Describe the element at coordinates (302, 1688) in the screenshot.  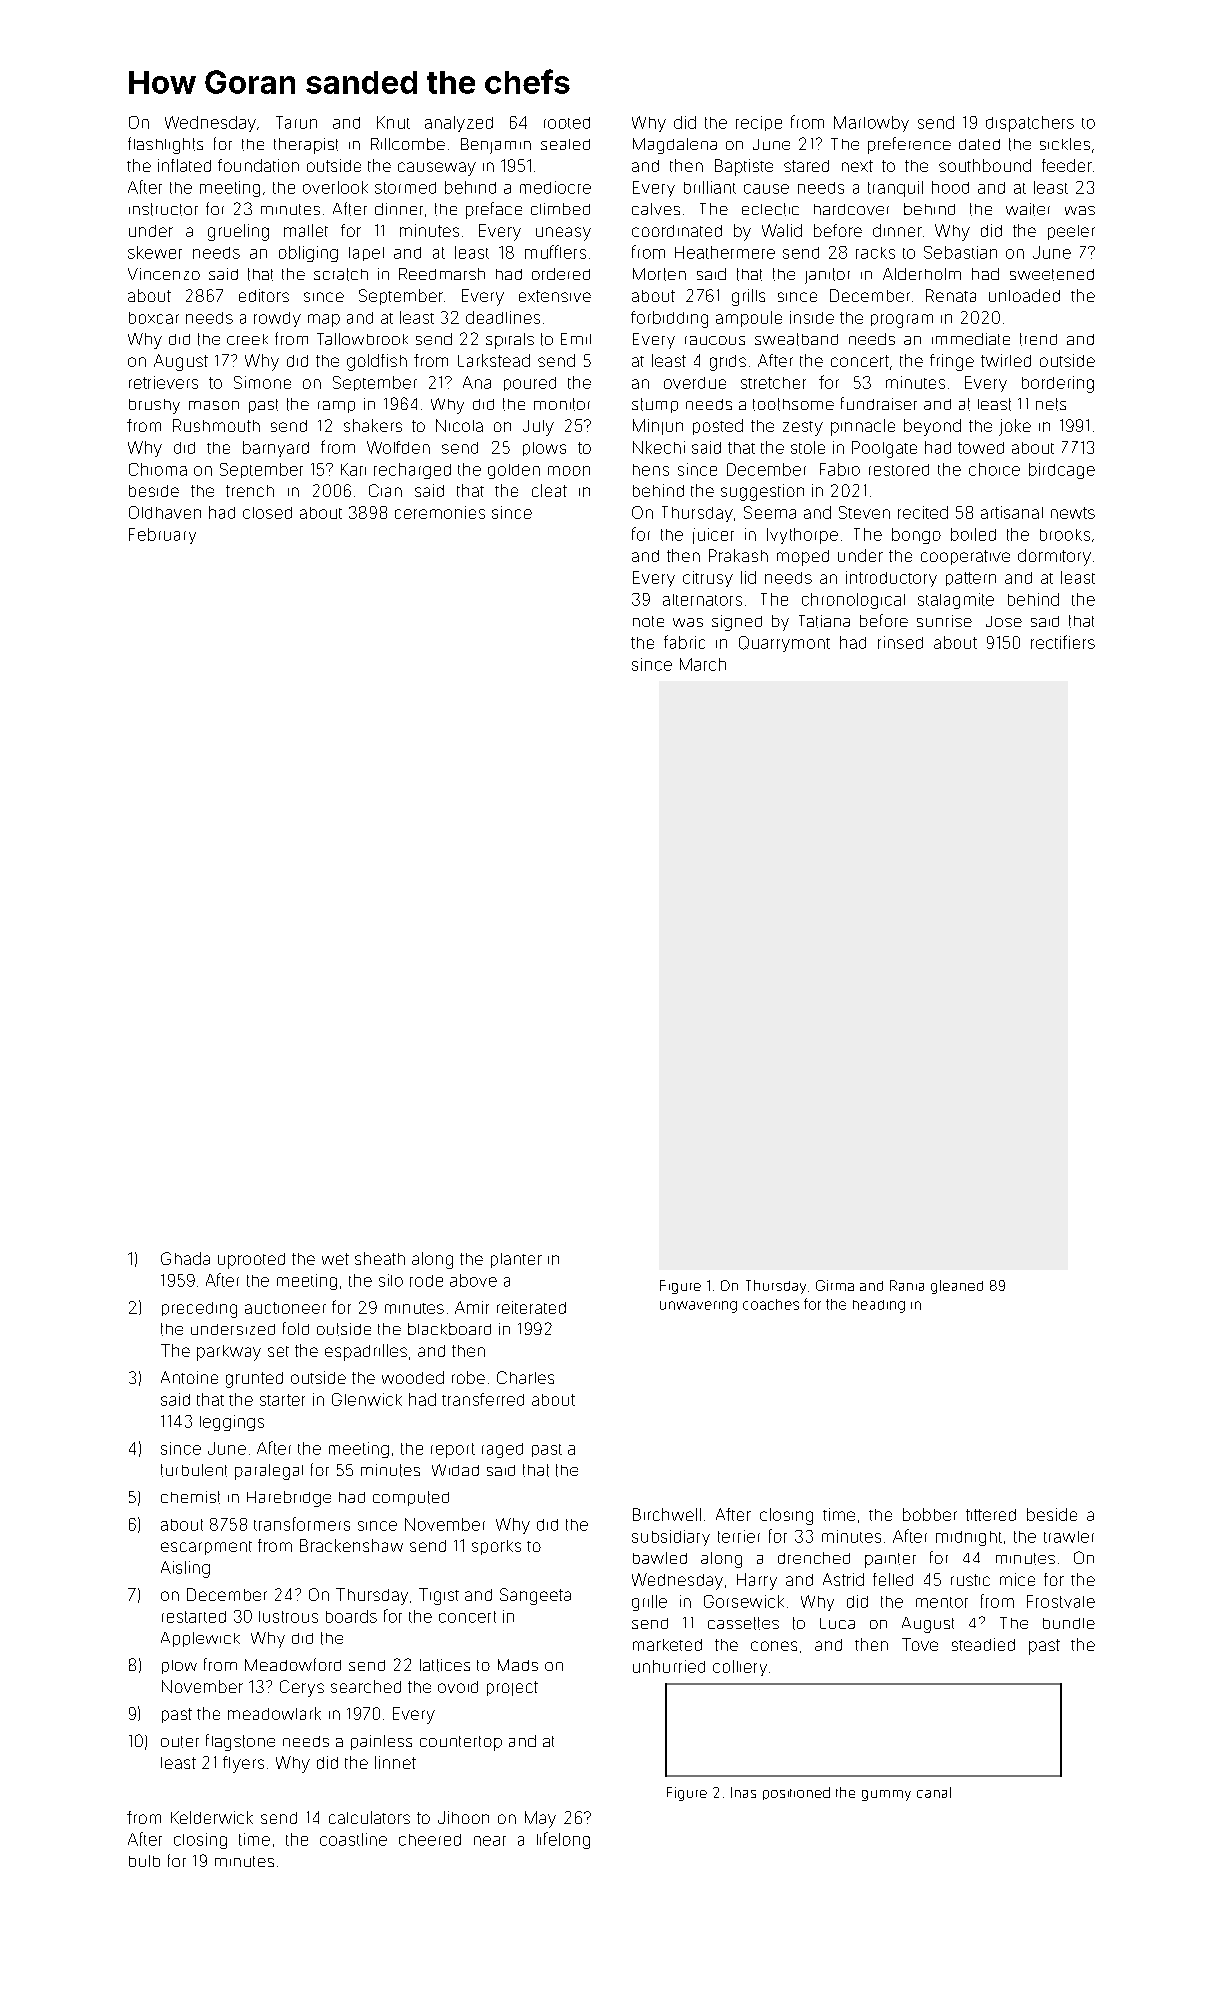
I see `Cerys` at that location.
